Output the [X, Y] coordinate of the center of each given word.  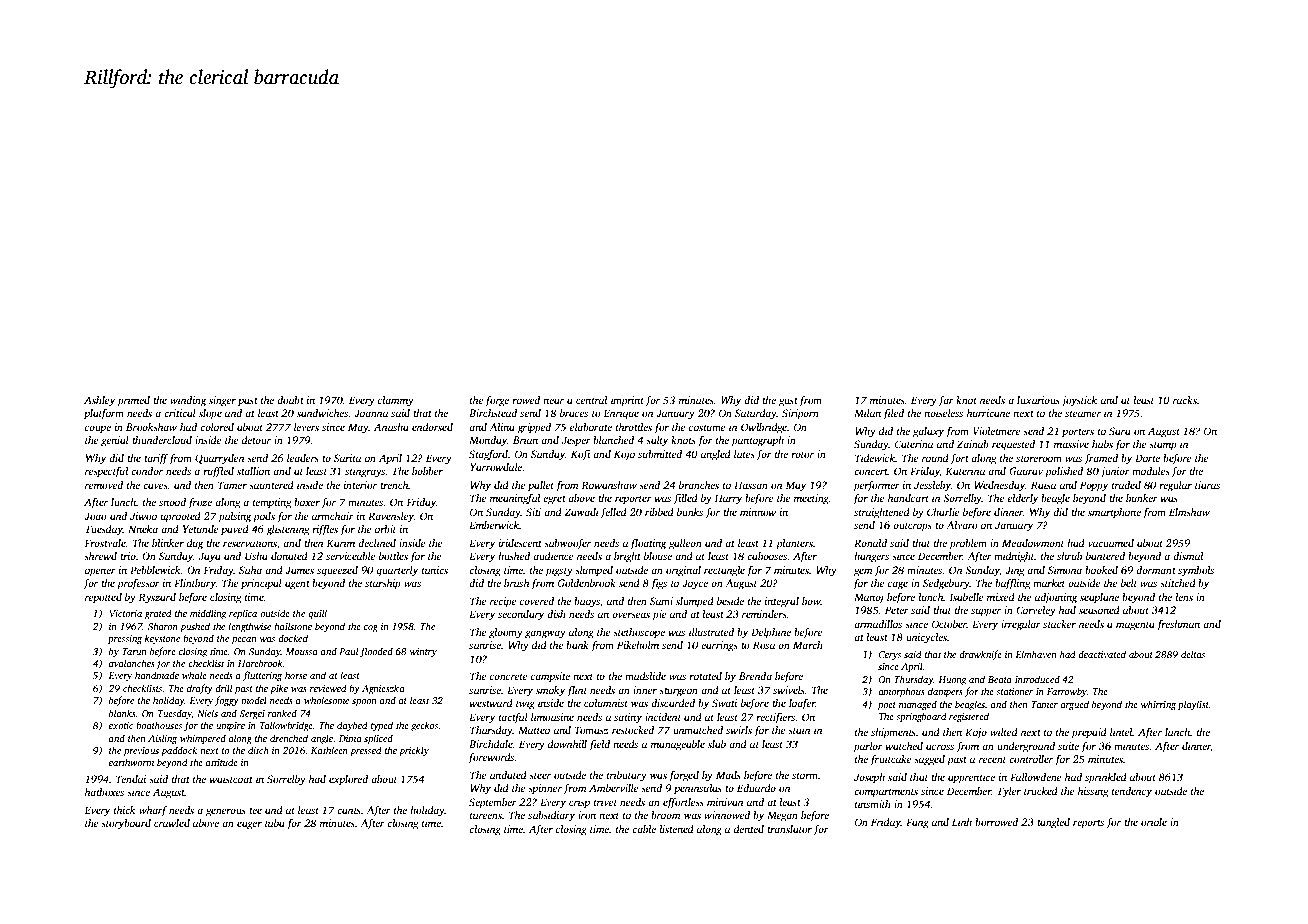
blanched [613, 440]
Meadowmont [1033, 543]
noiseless [943, 413]
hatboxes [104, 792]
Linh [962, 822]
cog [371, 629]
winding [188, 401]
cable [644, 829]
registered [969, 717]
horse [296, 675]
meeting [811, 499]
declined [377, 543]
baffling [1012, 584]
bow [811, 601]
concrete [509, 676]
